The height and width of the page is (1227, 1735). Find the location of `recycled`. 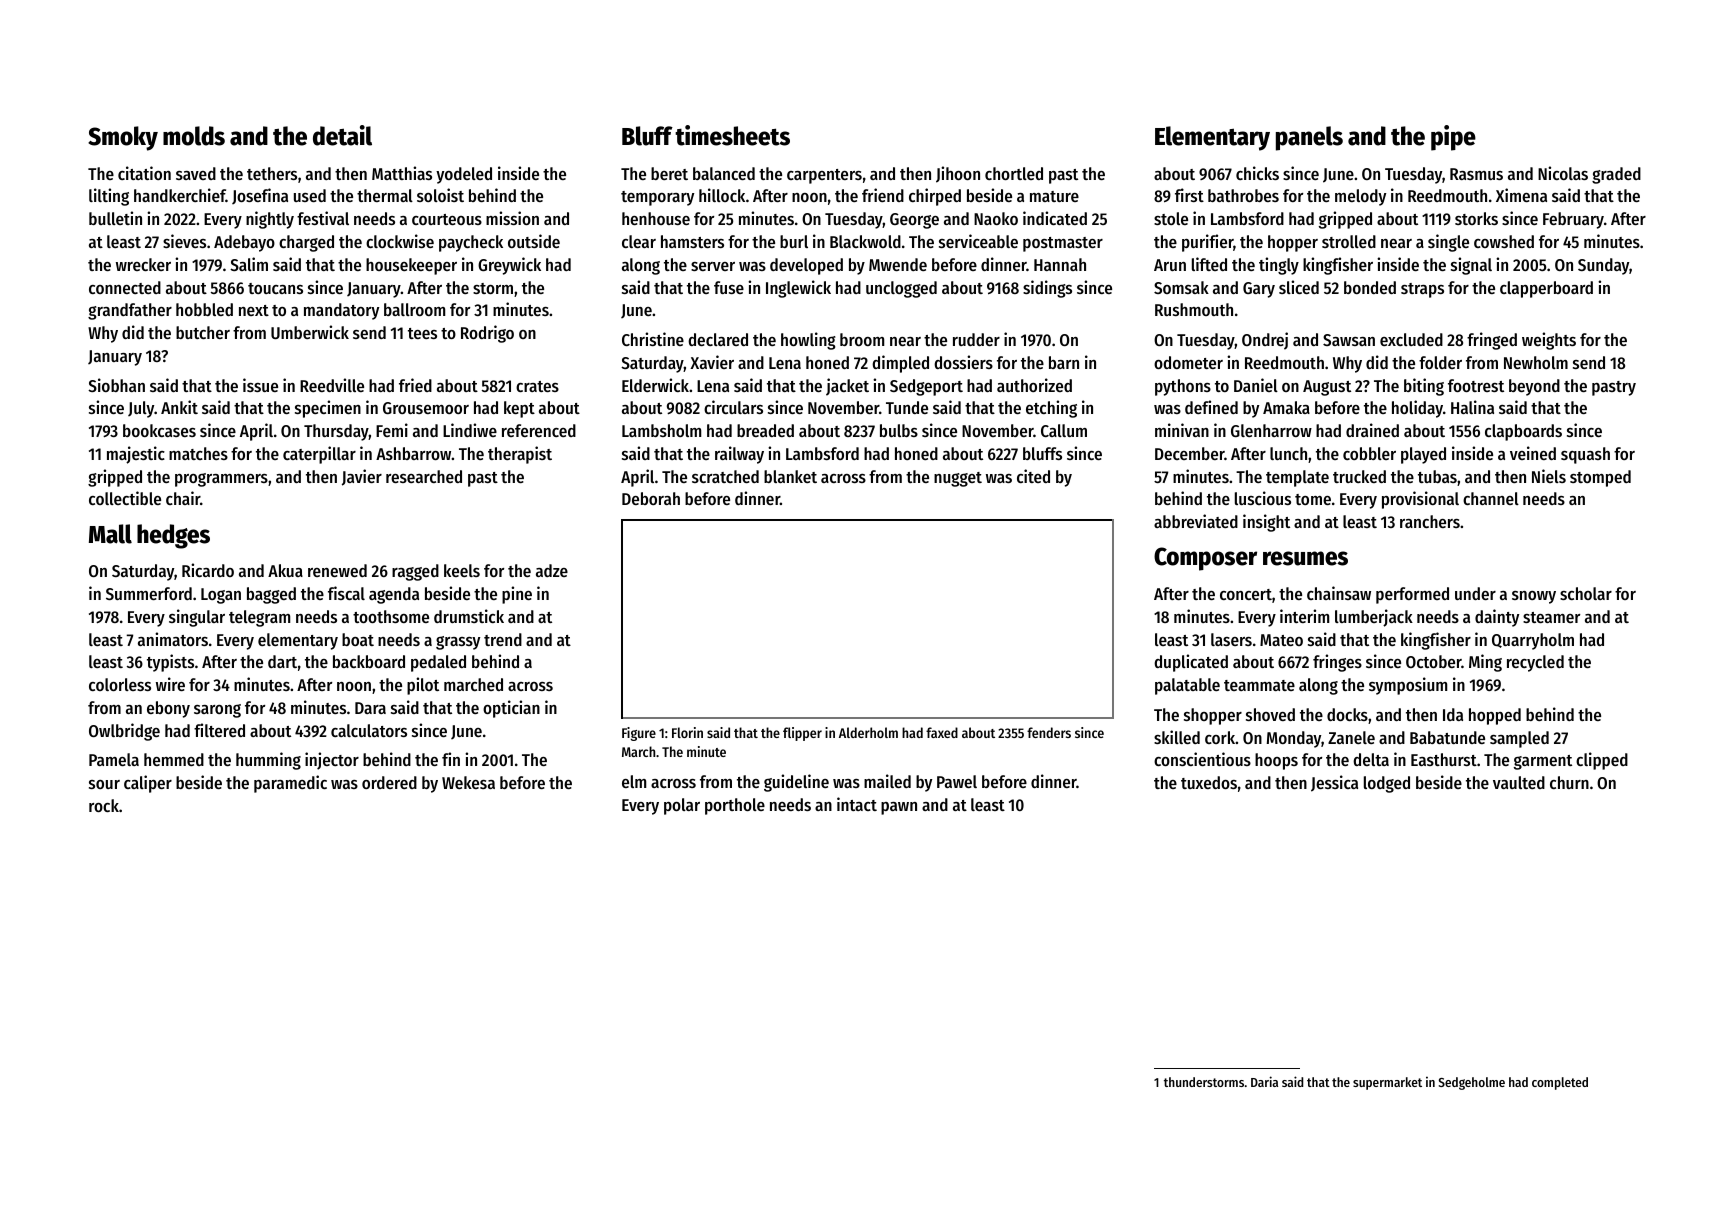

recycled is located at coordinates (1535, 663).
